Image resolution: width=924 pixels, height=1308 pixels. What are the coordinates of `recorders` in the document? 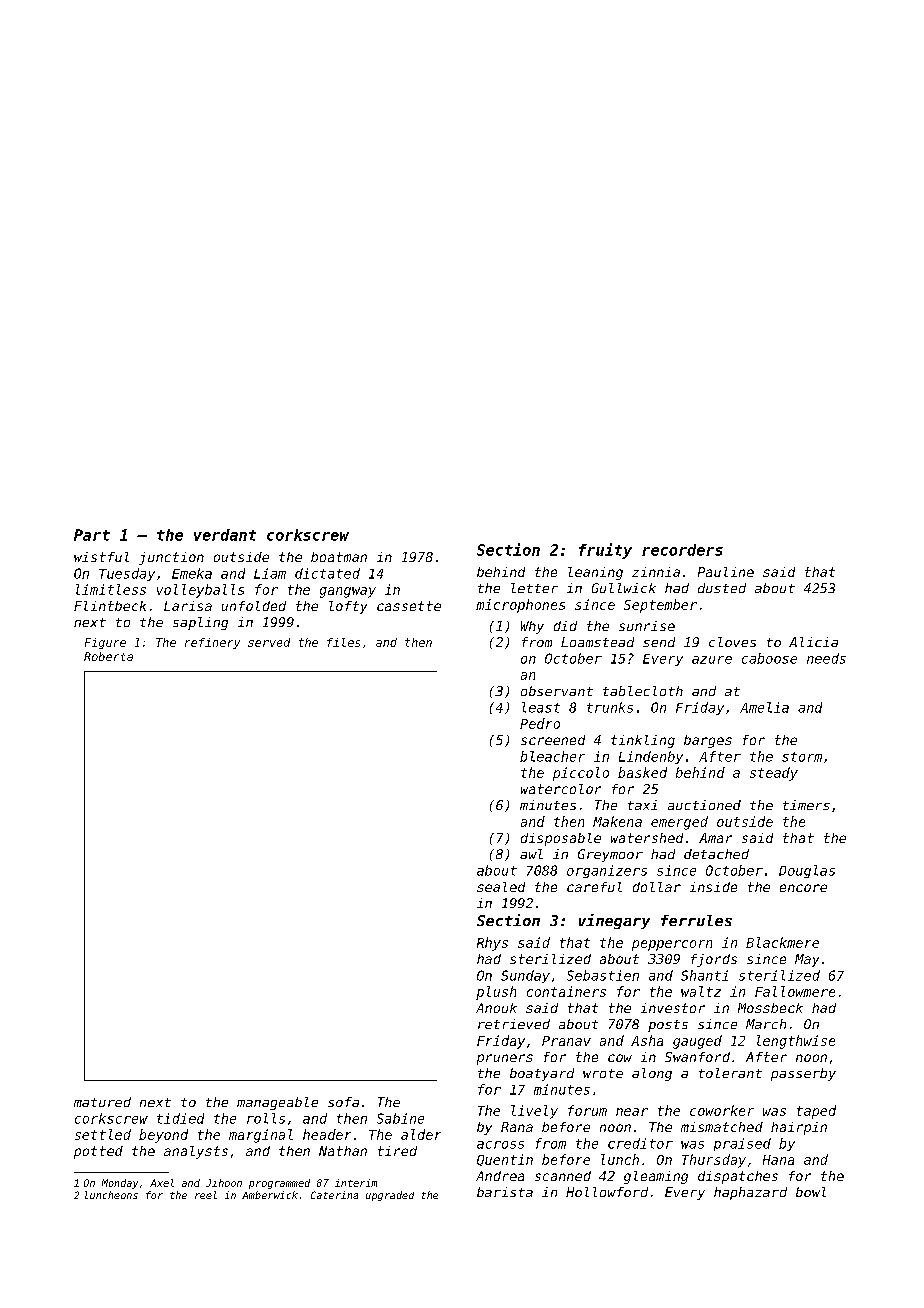 It's located at (682, 550).
